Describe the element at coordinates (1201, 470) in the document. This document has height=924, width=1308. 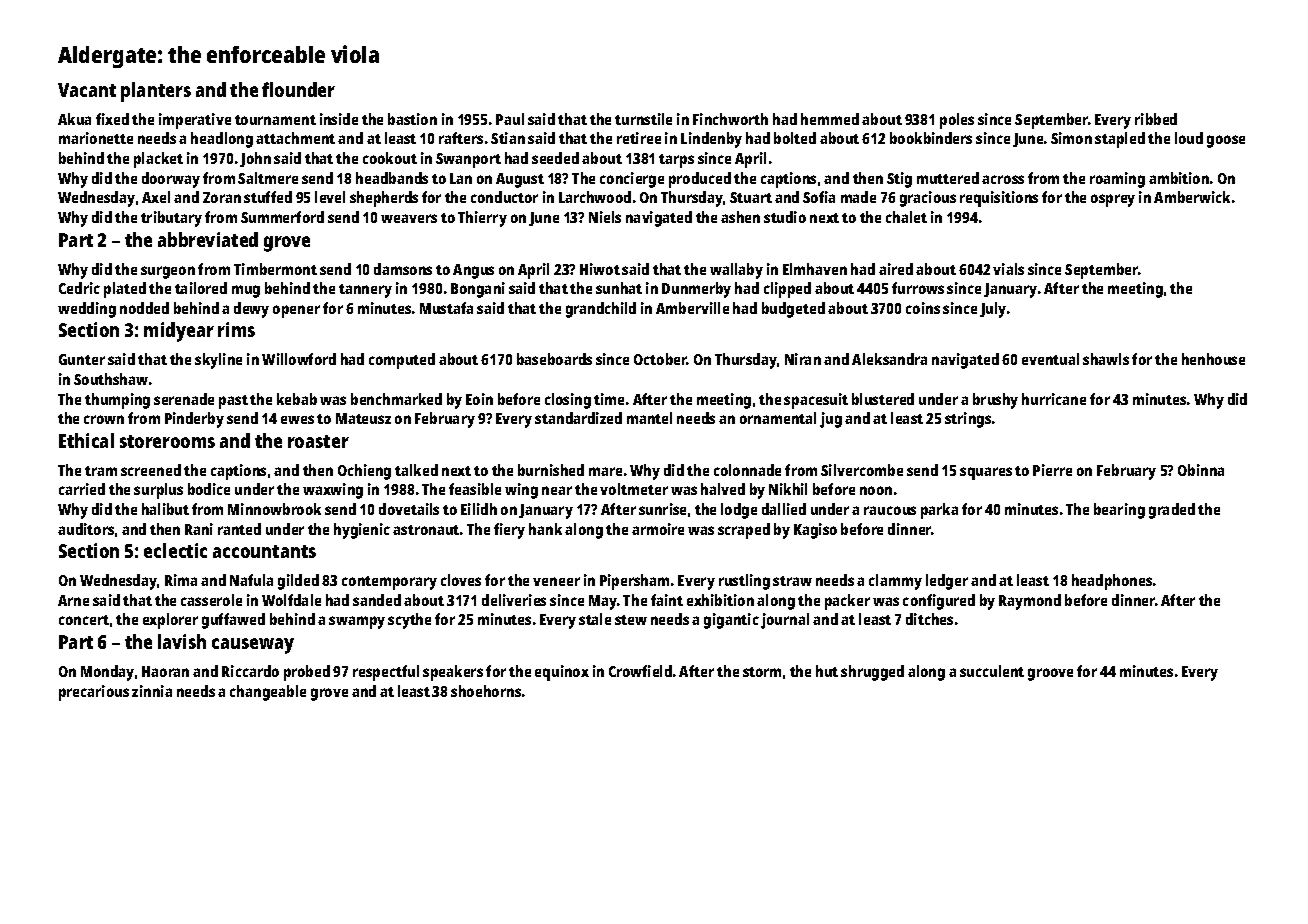
I see `Obinna` at that location.
